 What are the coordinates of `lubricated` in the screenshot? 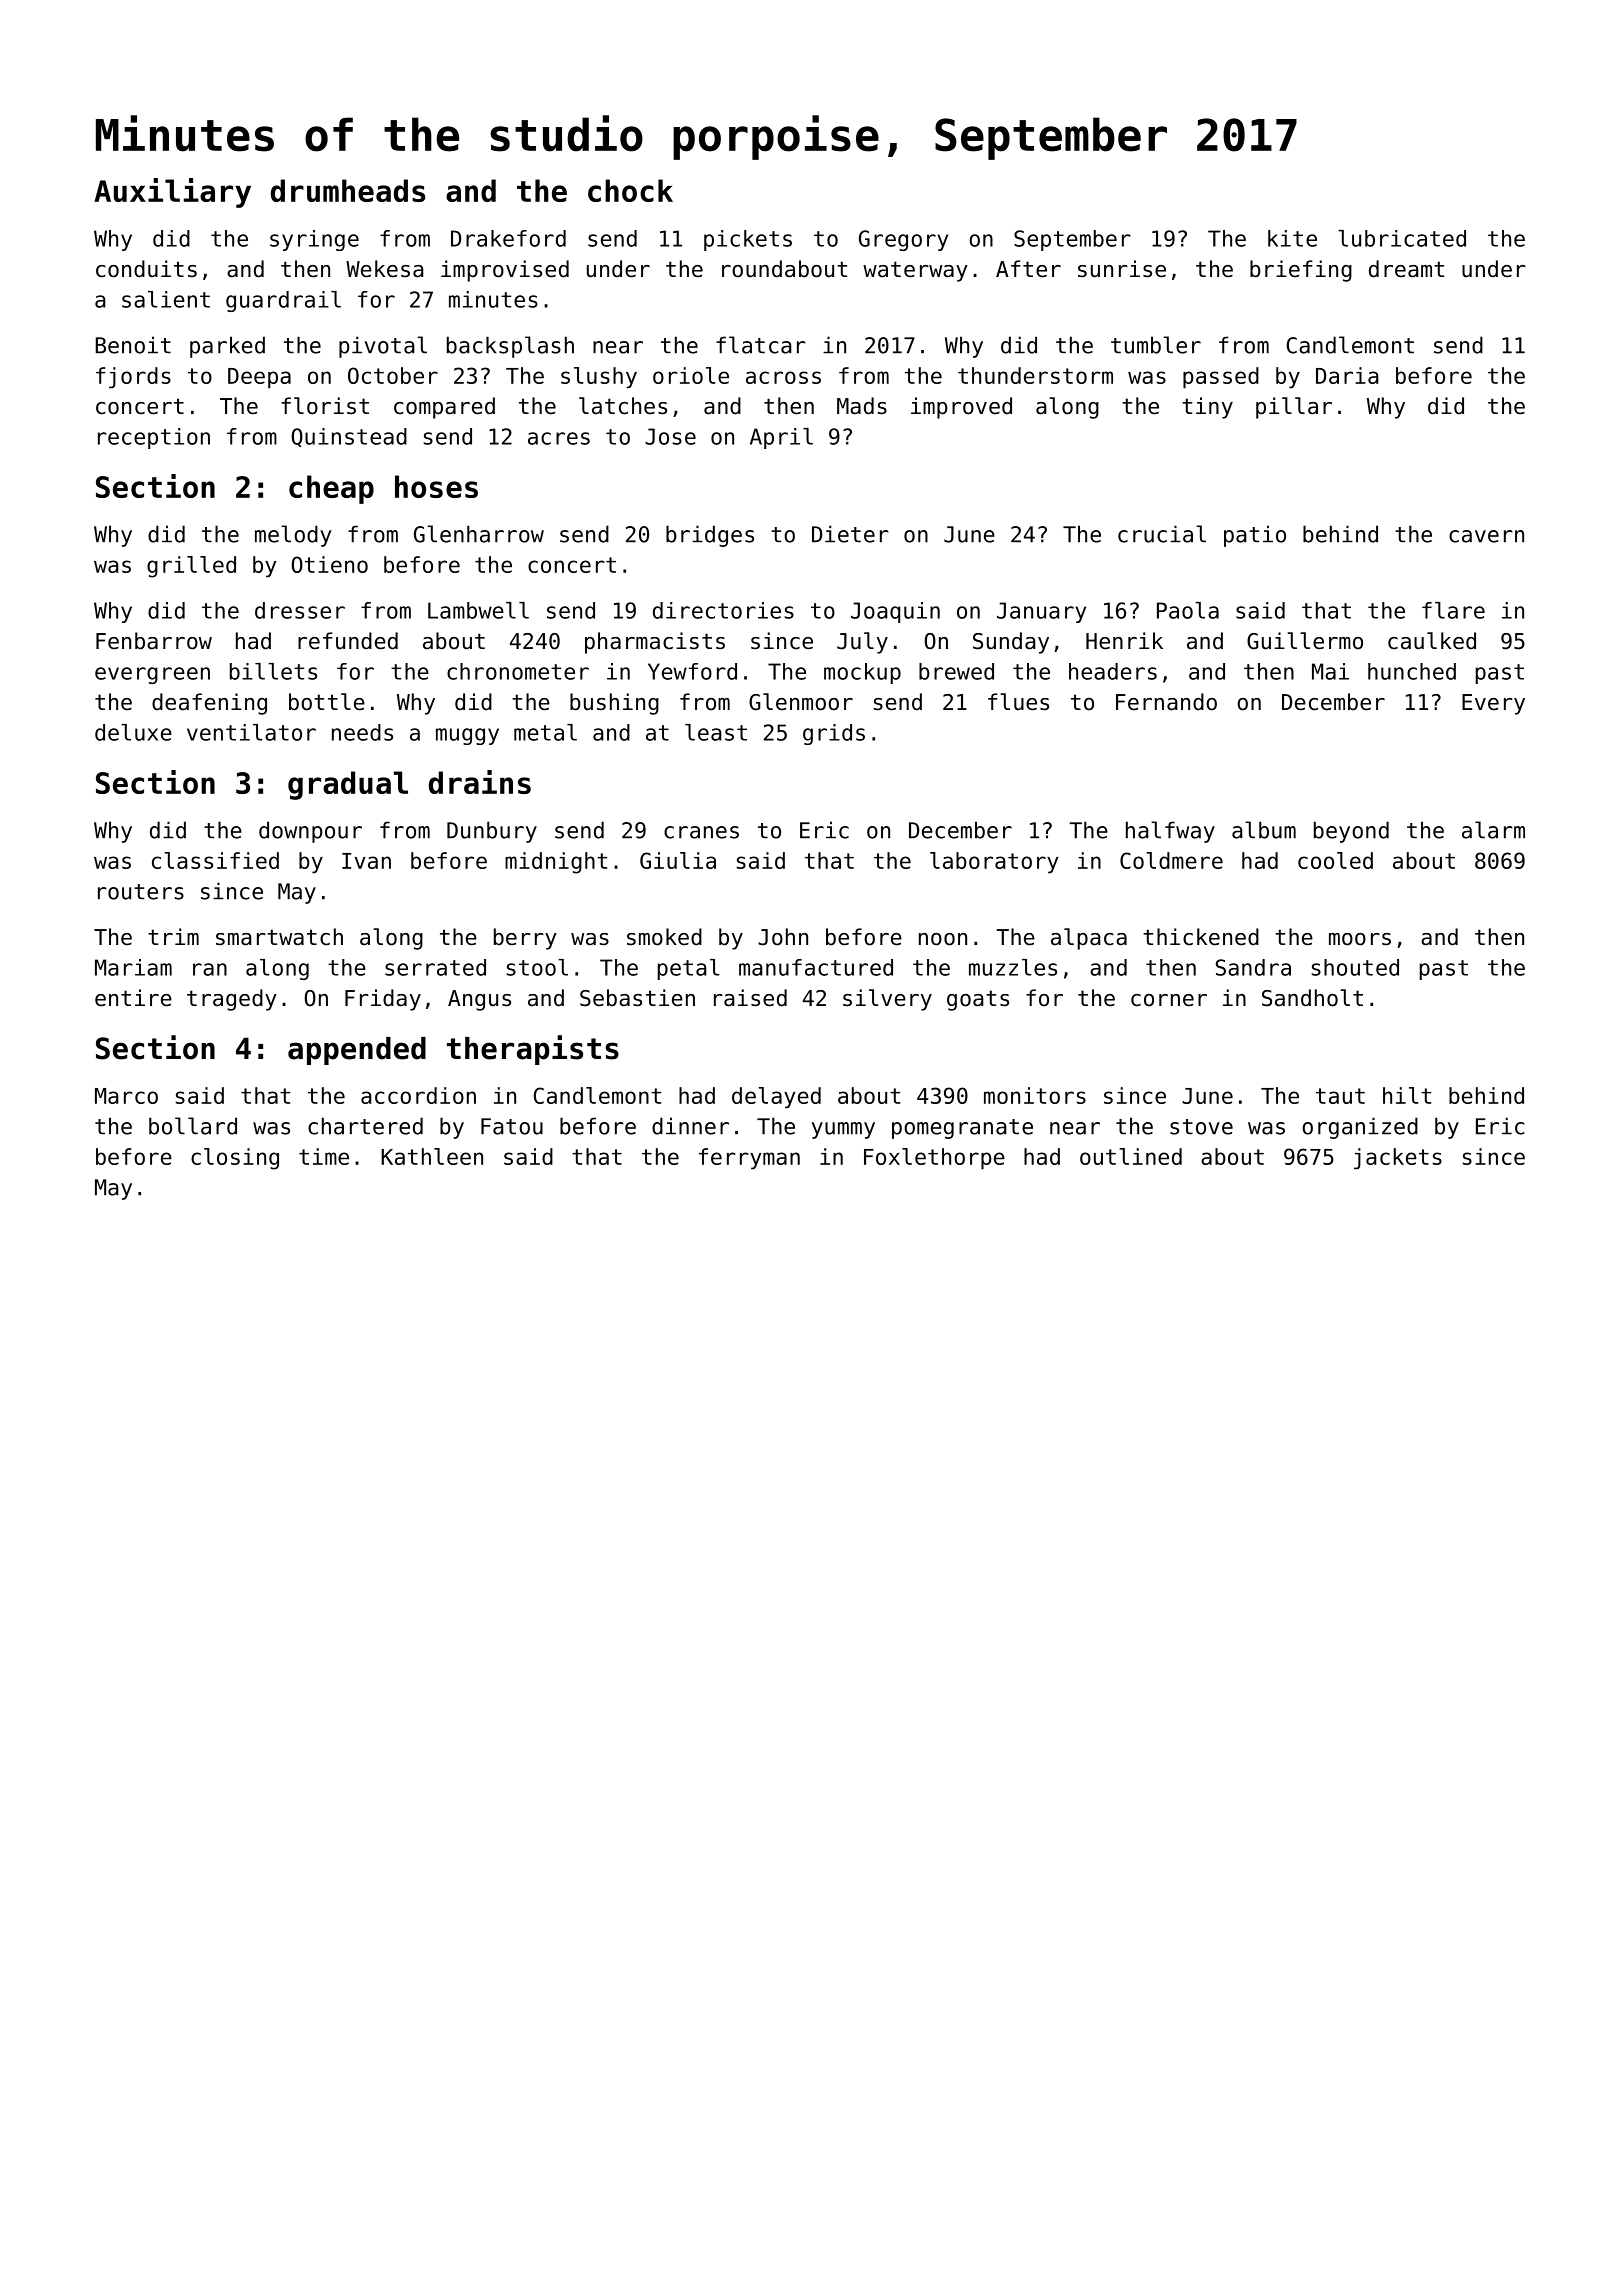 It's located at (1402, 238).
